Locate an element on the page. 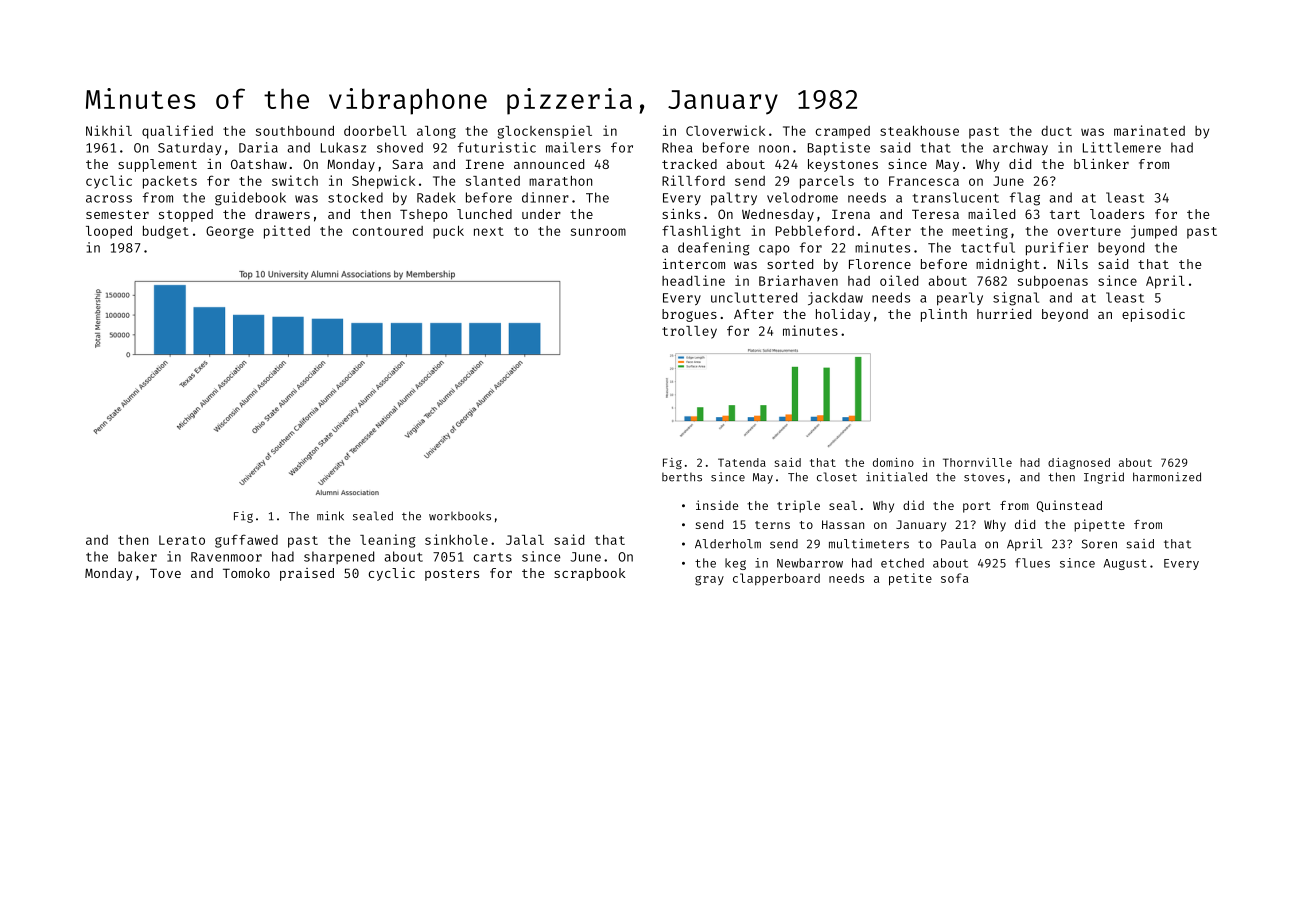 This document has height=924, width=1308. pitted is located at coordinates (287, 232).
